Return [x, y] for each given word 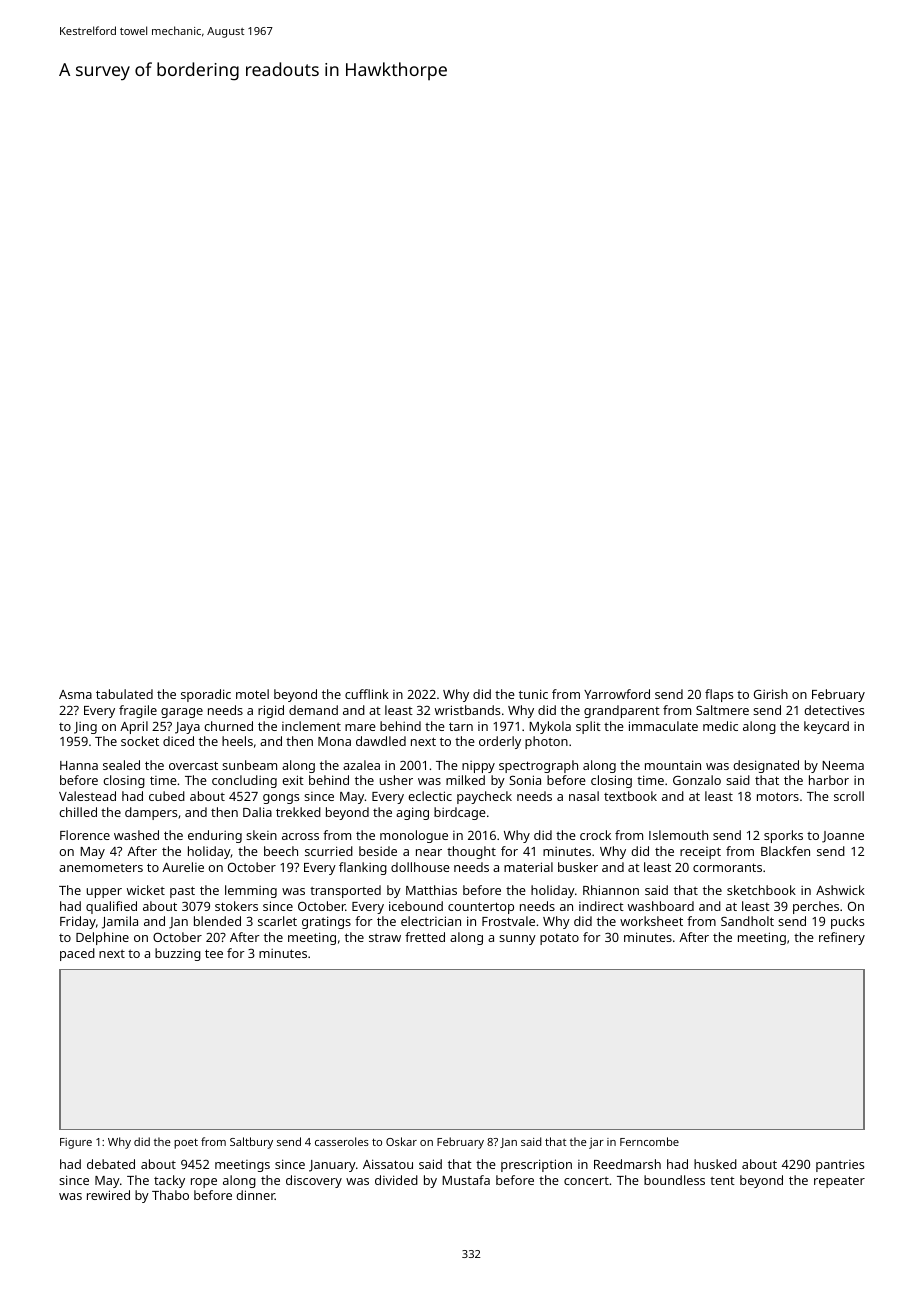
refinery [842, 938]
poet [186, 1143]
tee [214, 953]
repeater [839, 1182]
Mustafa [466, 1180]
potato [559, 939]
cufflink [367, 694]
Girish [771, 694]
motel [252, 694]
